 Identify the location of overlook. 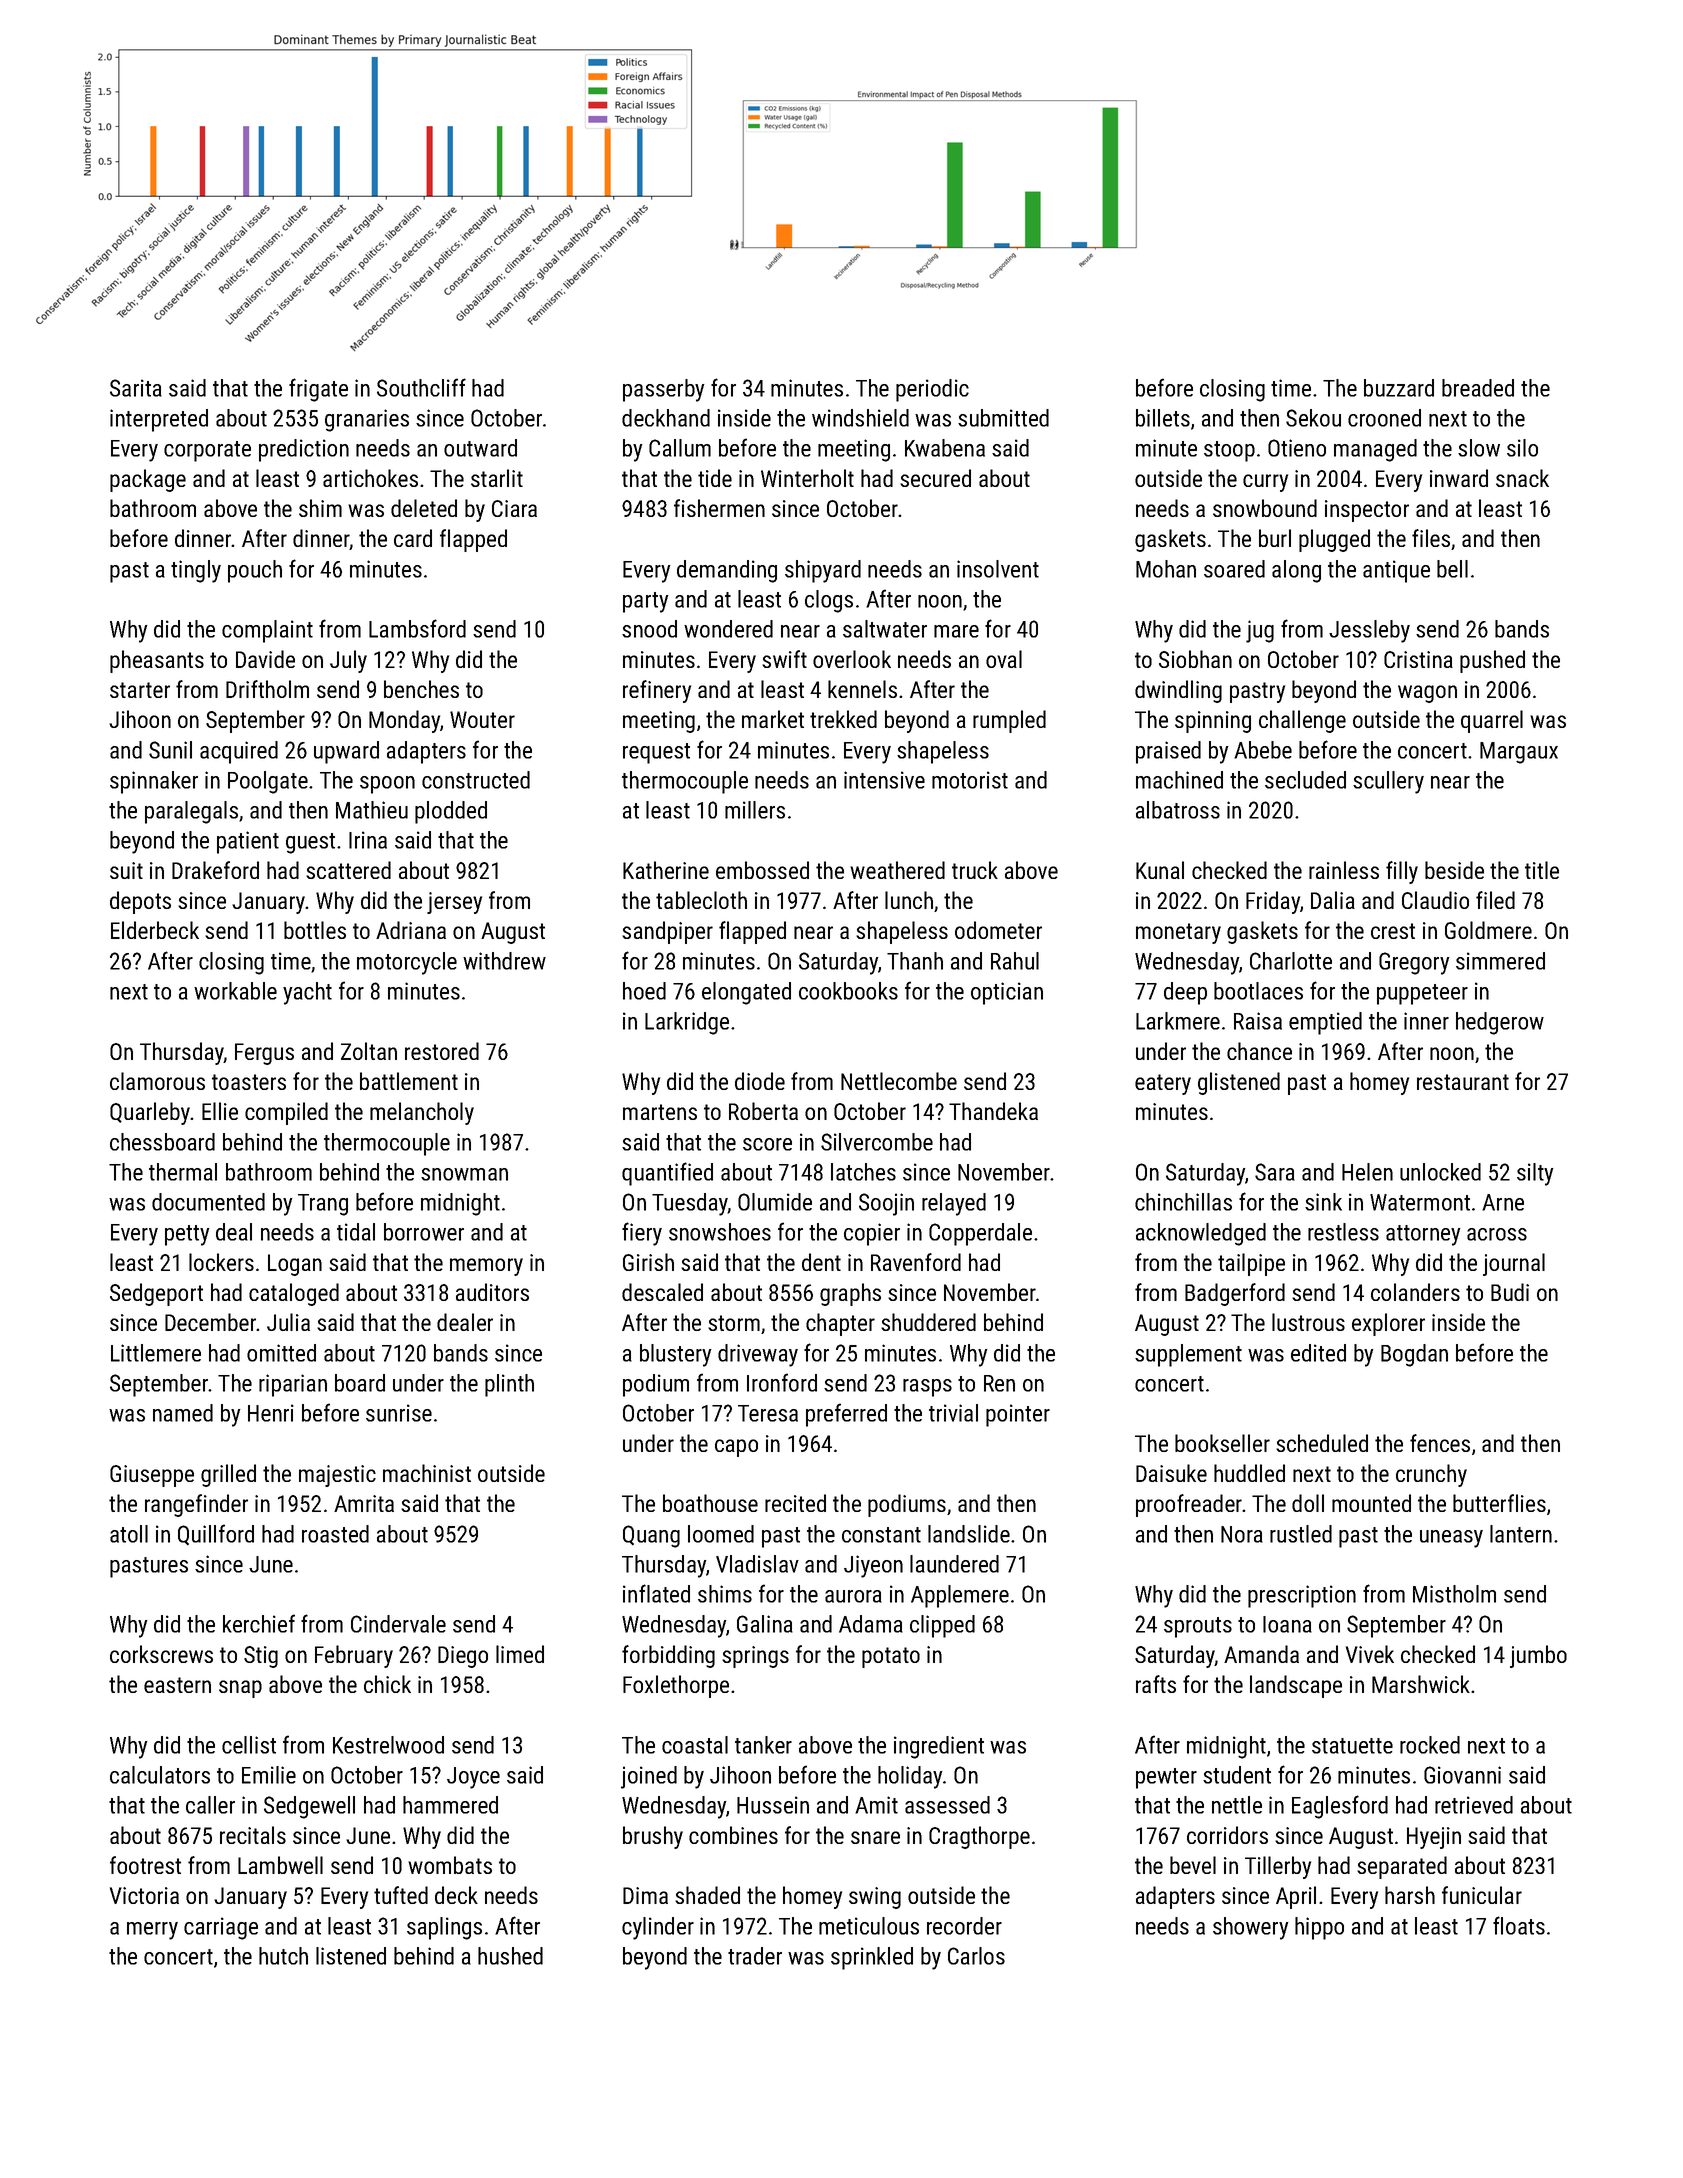
(852, 659).
